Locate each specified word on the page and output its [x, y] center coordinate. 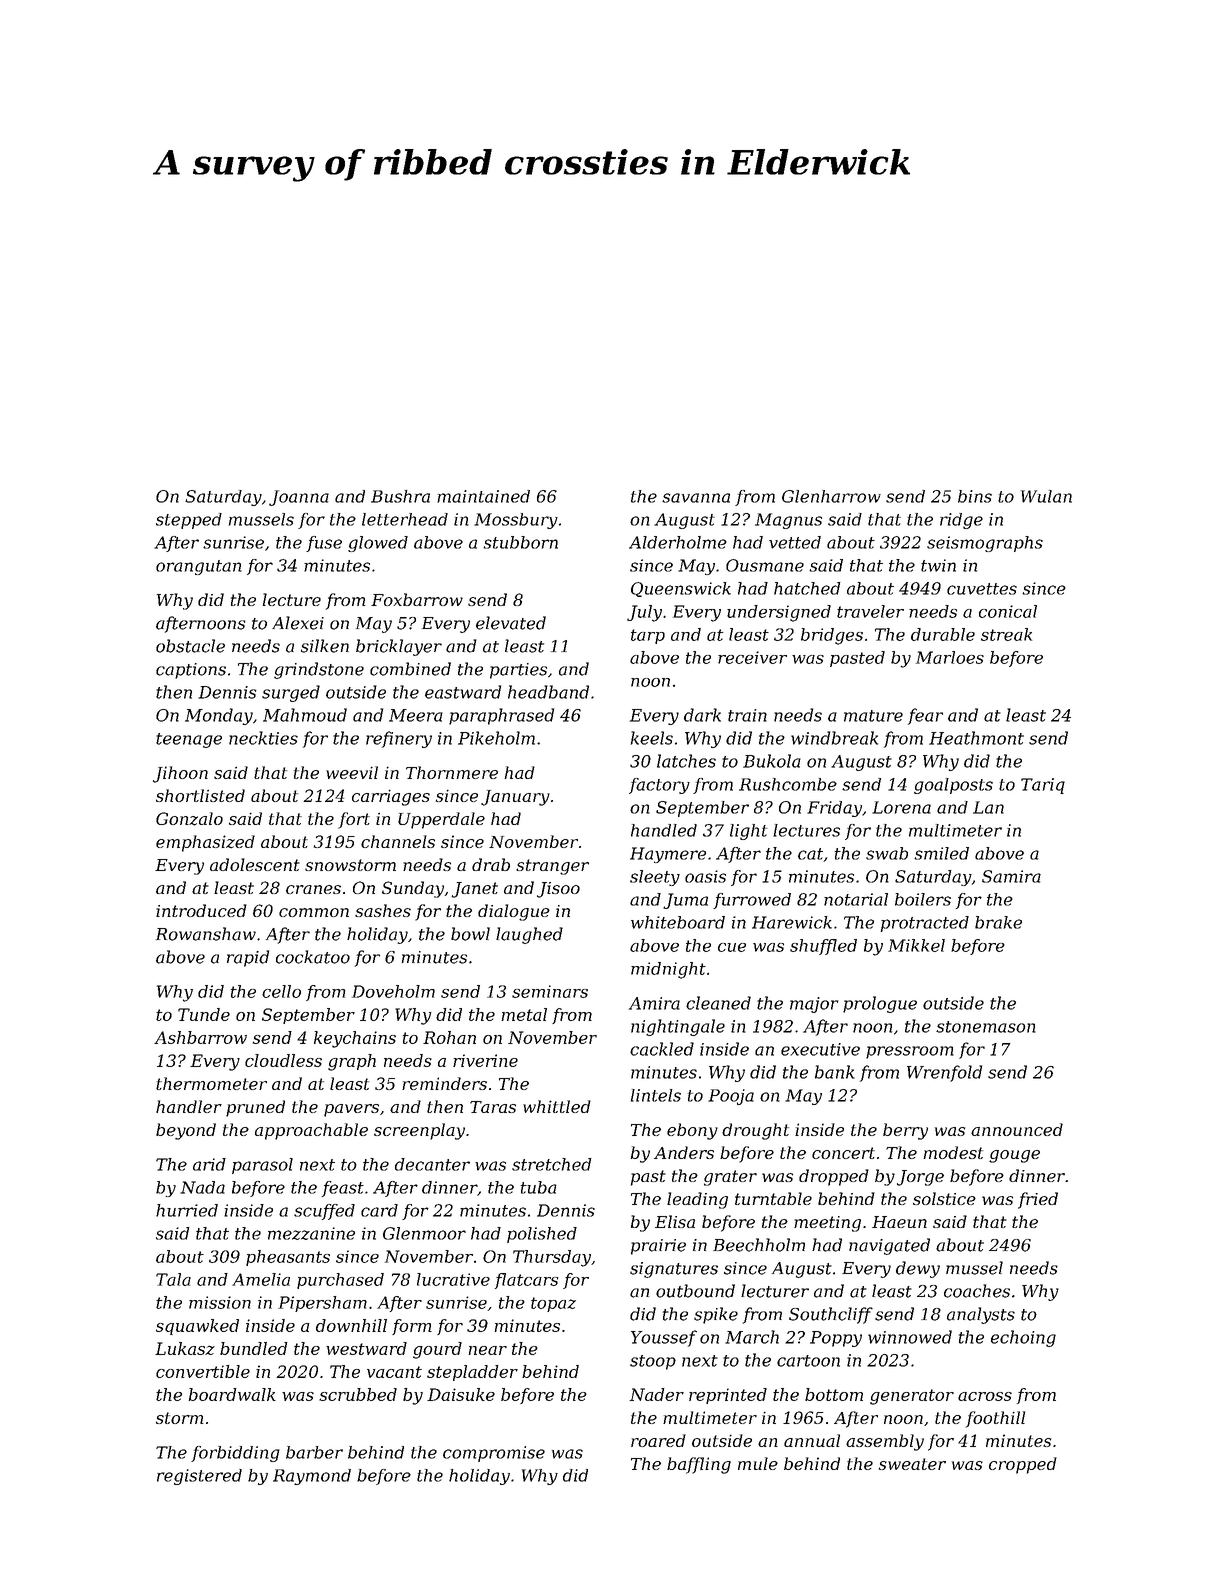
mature [873, 716]
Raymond [312, 1477]
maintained [483, 496]
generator [912, 1397]
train [747, 715]
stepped [189, 521]
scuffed [324, 1212]
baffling [699, 1465]
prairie [658, 1247]
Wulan [1046, 496]
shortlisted [200, 795]
